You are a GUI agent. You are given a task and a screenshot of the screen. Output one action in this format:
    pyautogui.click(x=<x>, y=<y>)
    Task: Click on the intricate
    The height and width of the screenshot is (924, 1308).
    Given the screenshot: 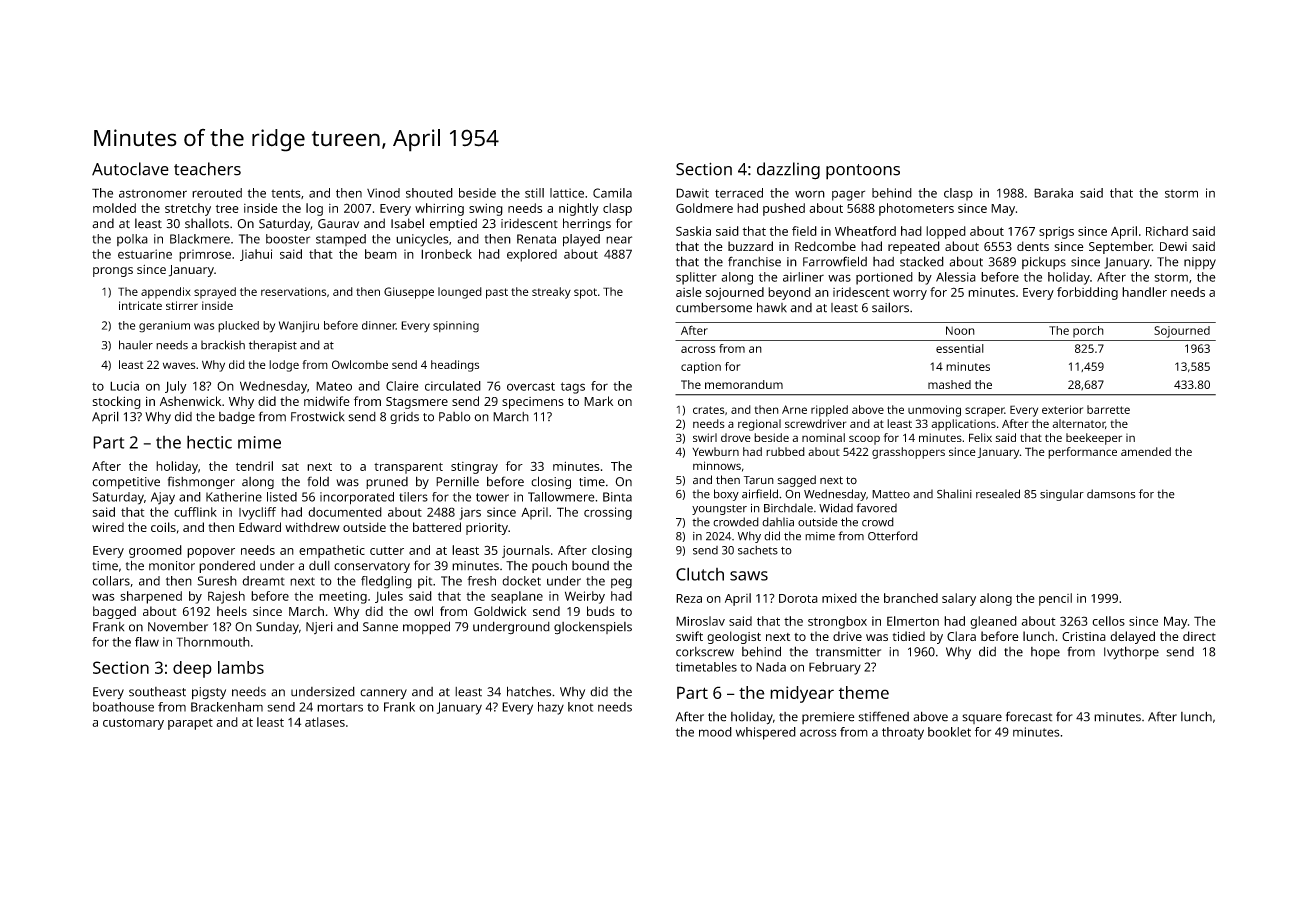 What is the action you would take?
    pyautogui.click(x=140, y=305)
